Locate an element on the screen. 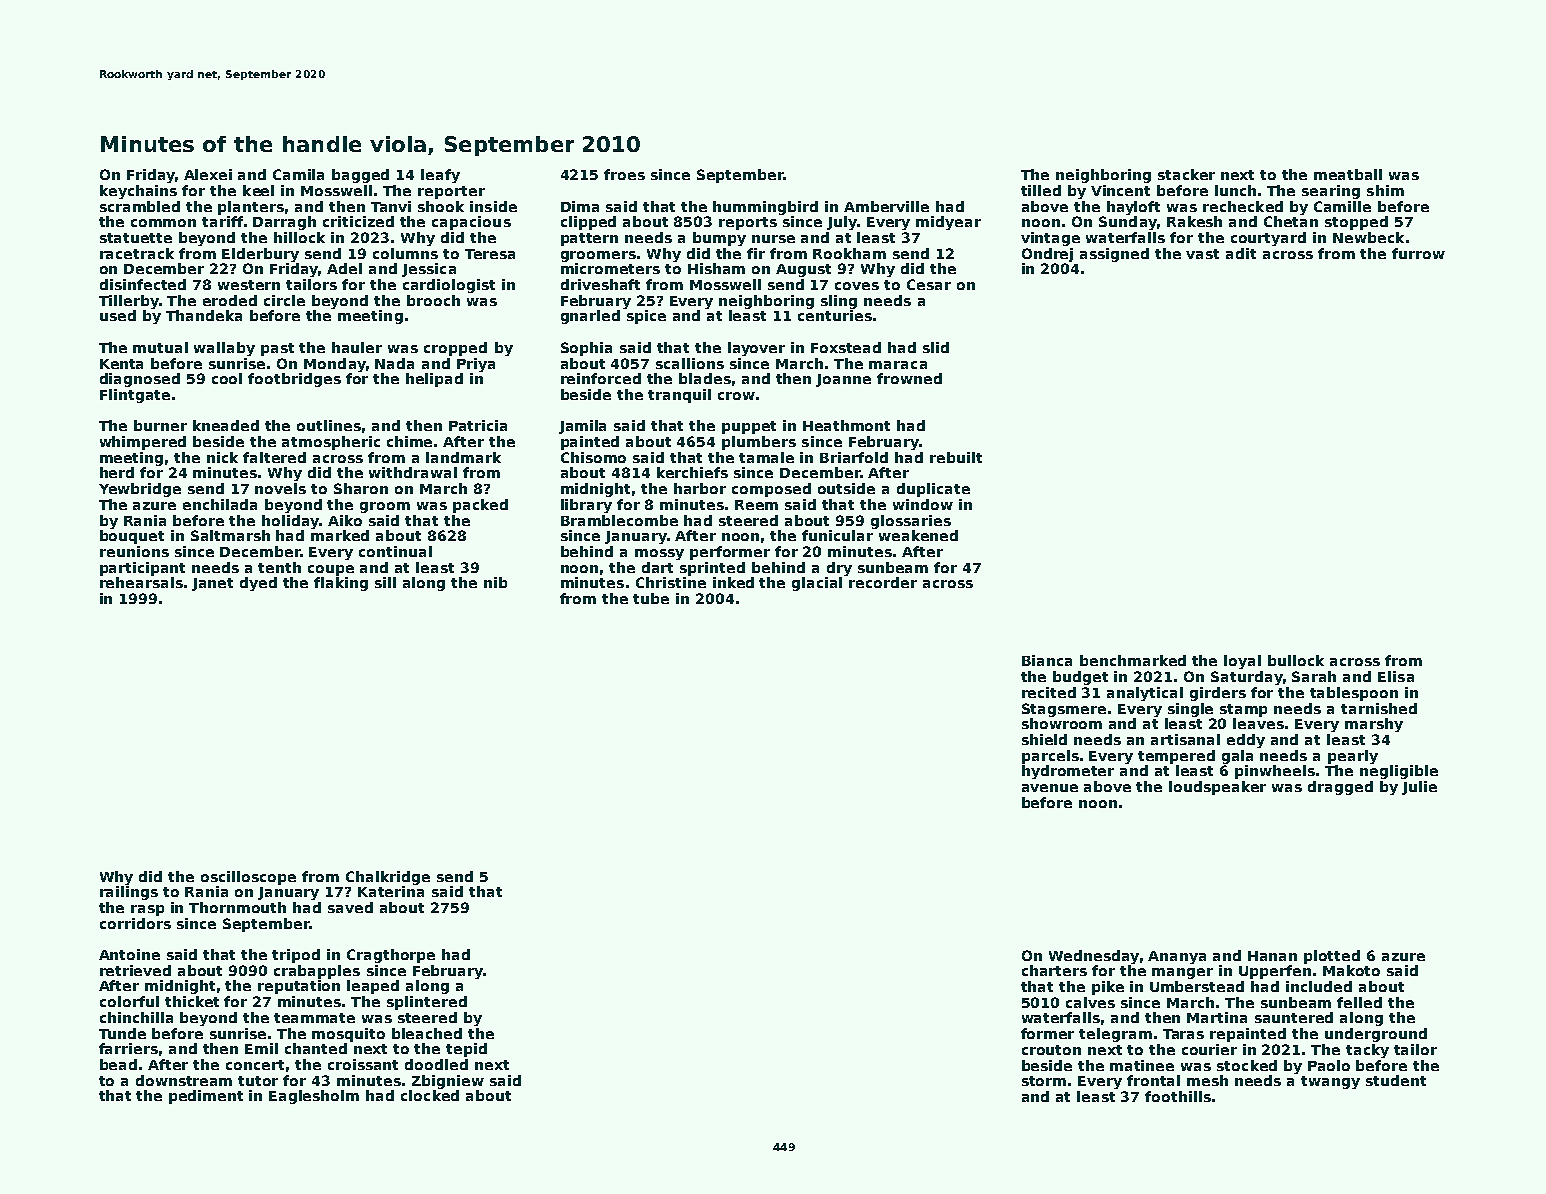  dry is located at coordinates (839, 569).
